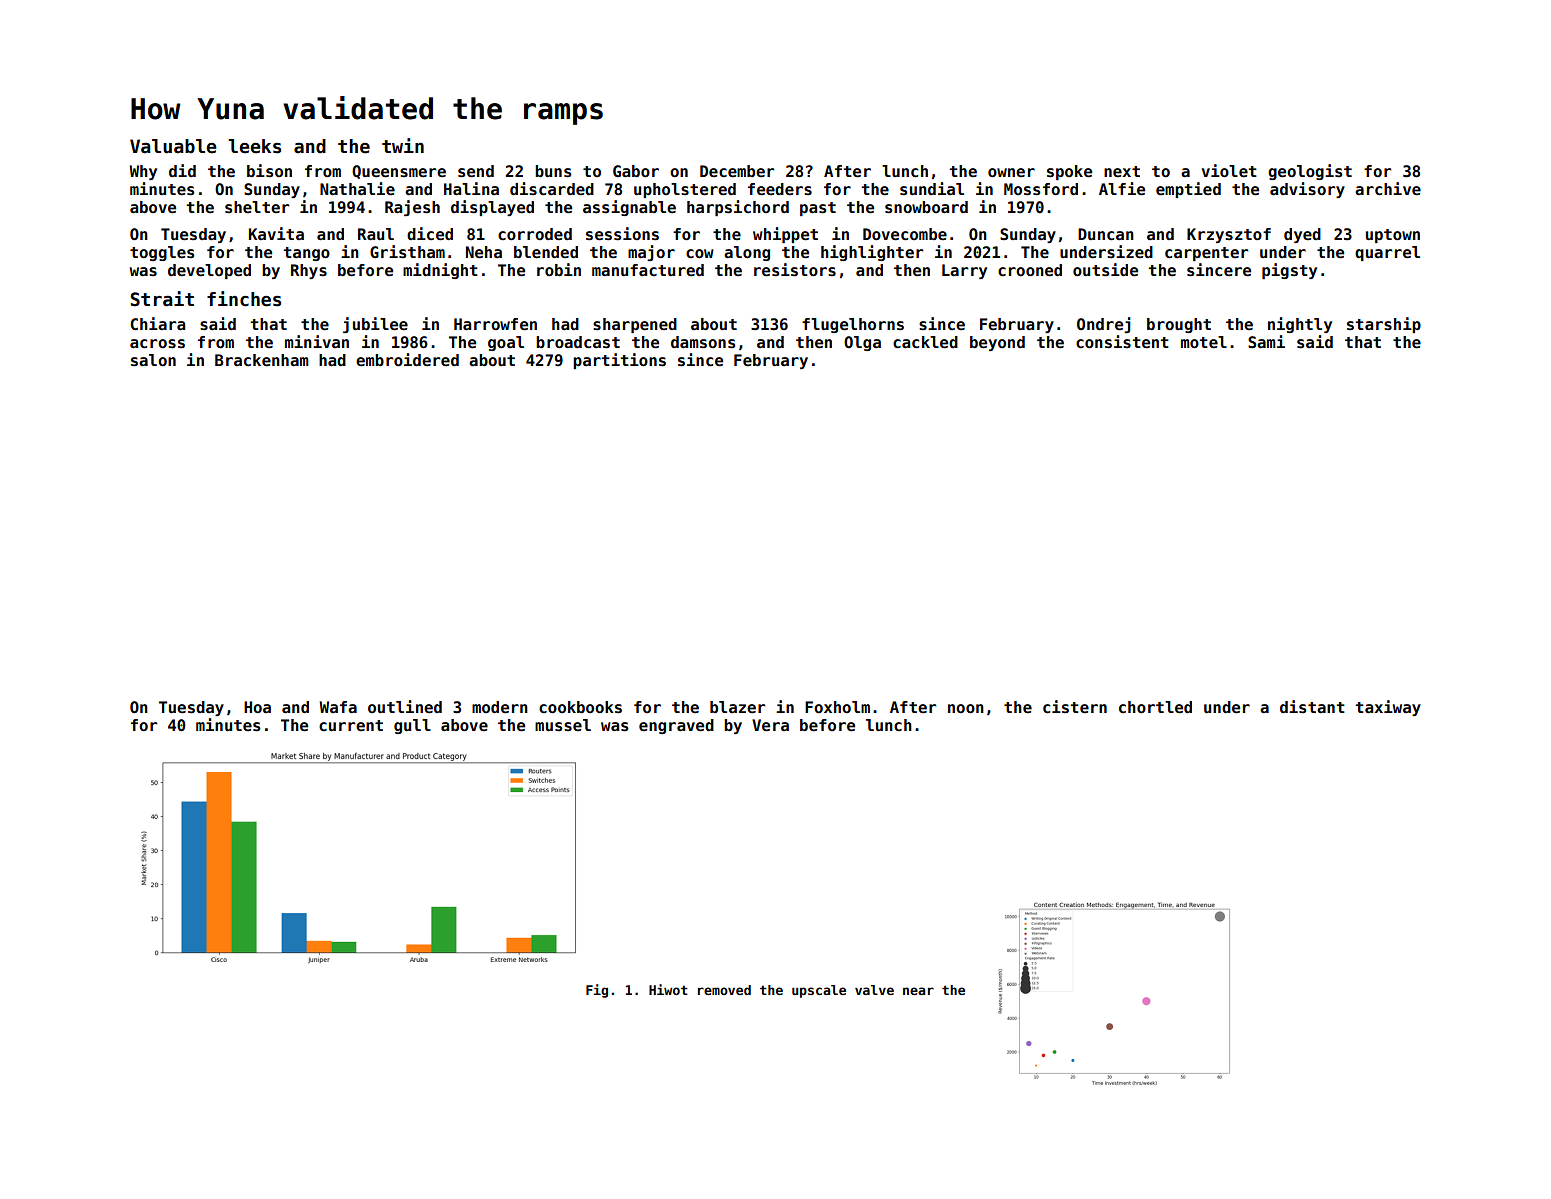 The height and width of the document is (1199, 1551). Describe the element at coordinates (254, 146) in the document. I see `leeks` at that location.
